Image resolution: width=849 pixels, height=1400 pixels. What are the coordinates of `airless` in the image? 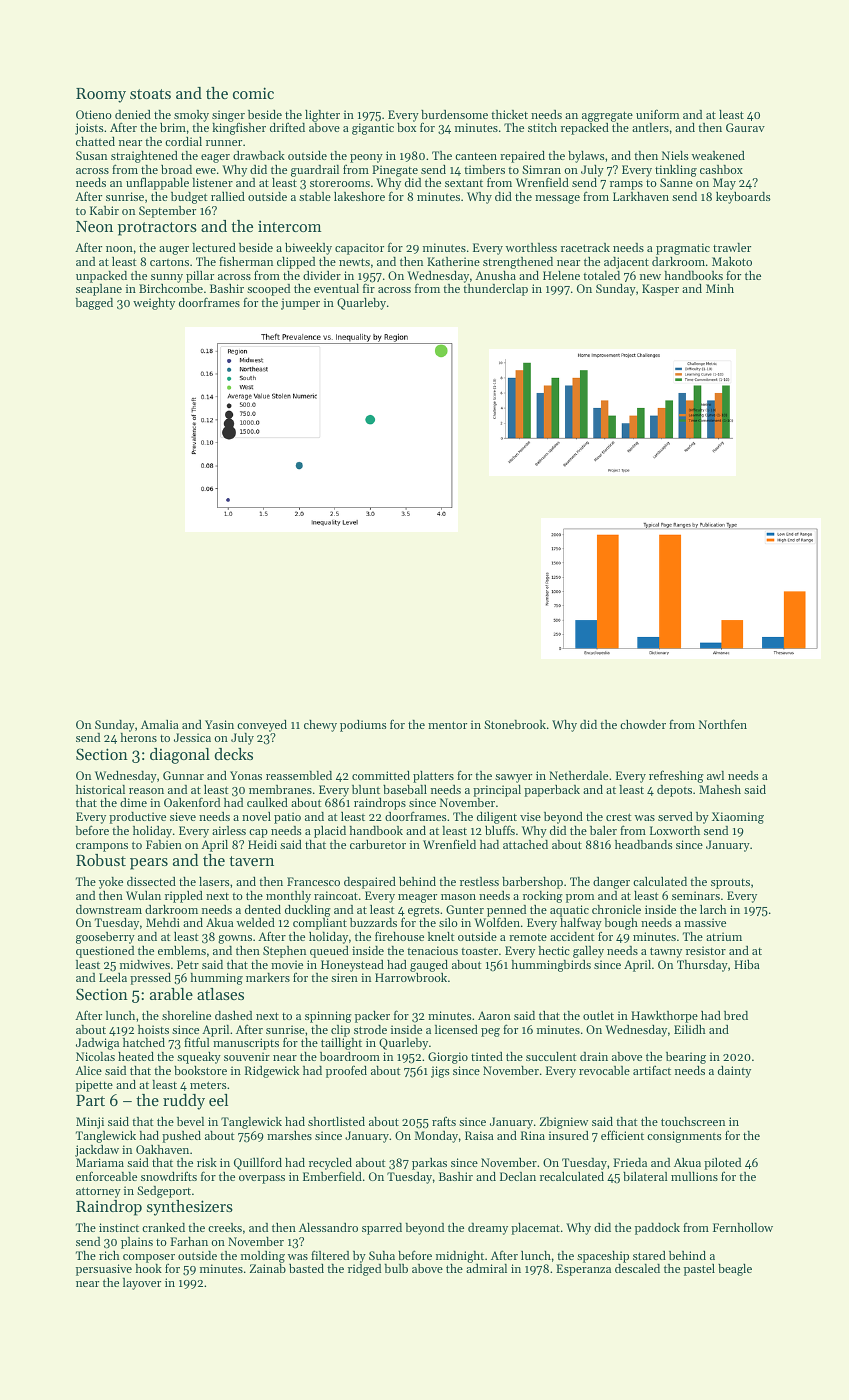 It's located at (229, 830).
